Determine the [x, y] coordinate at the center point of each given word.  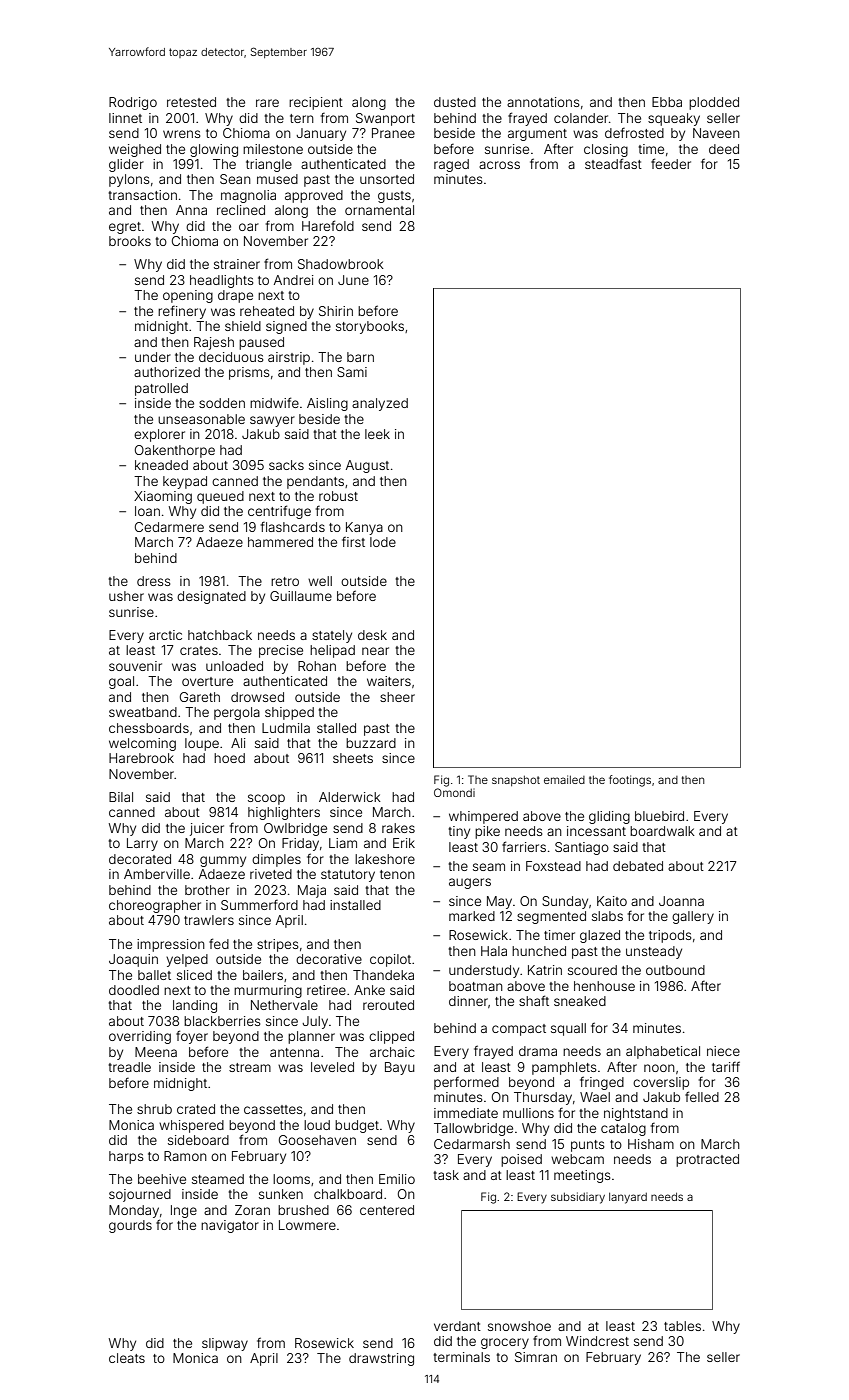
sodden [222, 403]
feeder [671, 163]
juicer [207, 829]
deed [724, 149]
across [499, 165]
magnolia [248, 196]
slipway [225, 1344]
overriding [140, 1037]
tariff [726, 1066]
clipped [391, 1037]
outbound [675, 970]
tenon [397, 874]
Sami [352, 372]
